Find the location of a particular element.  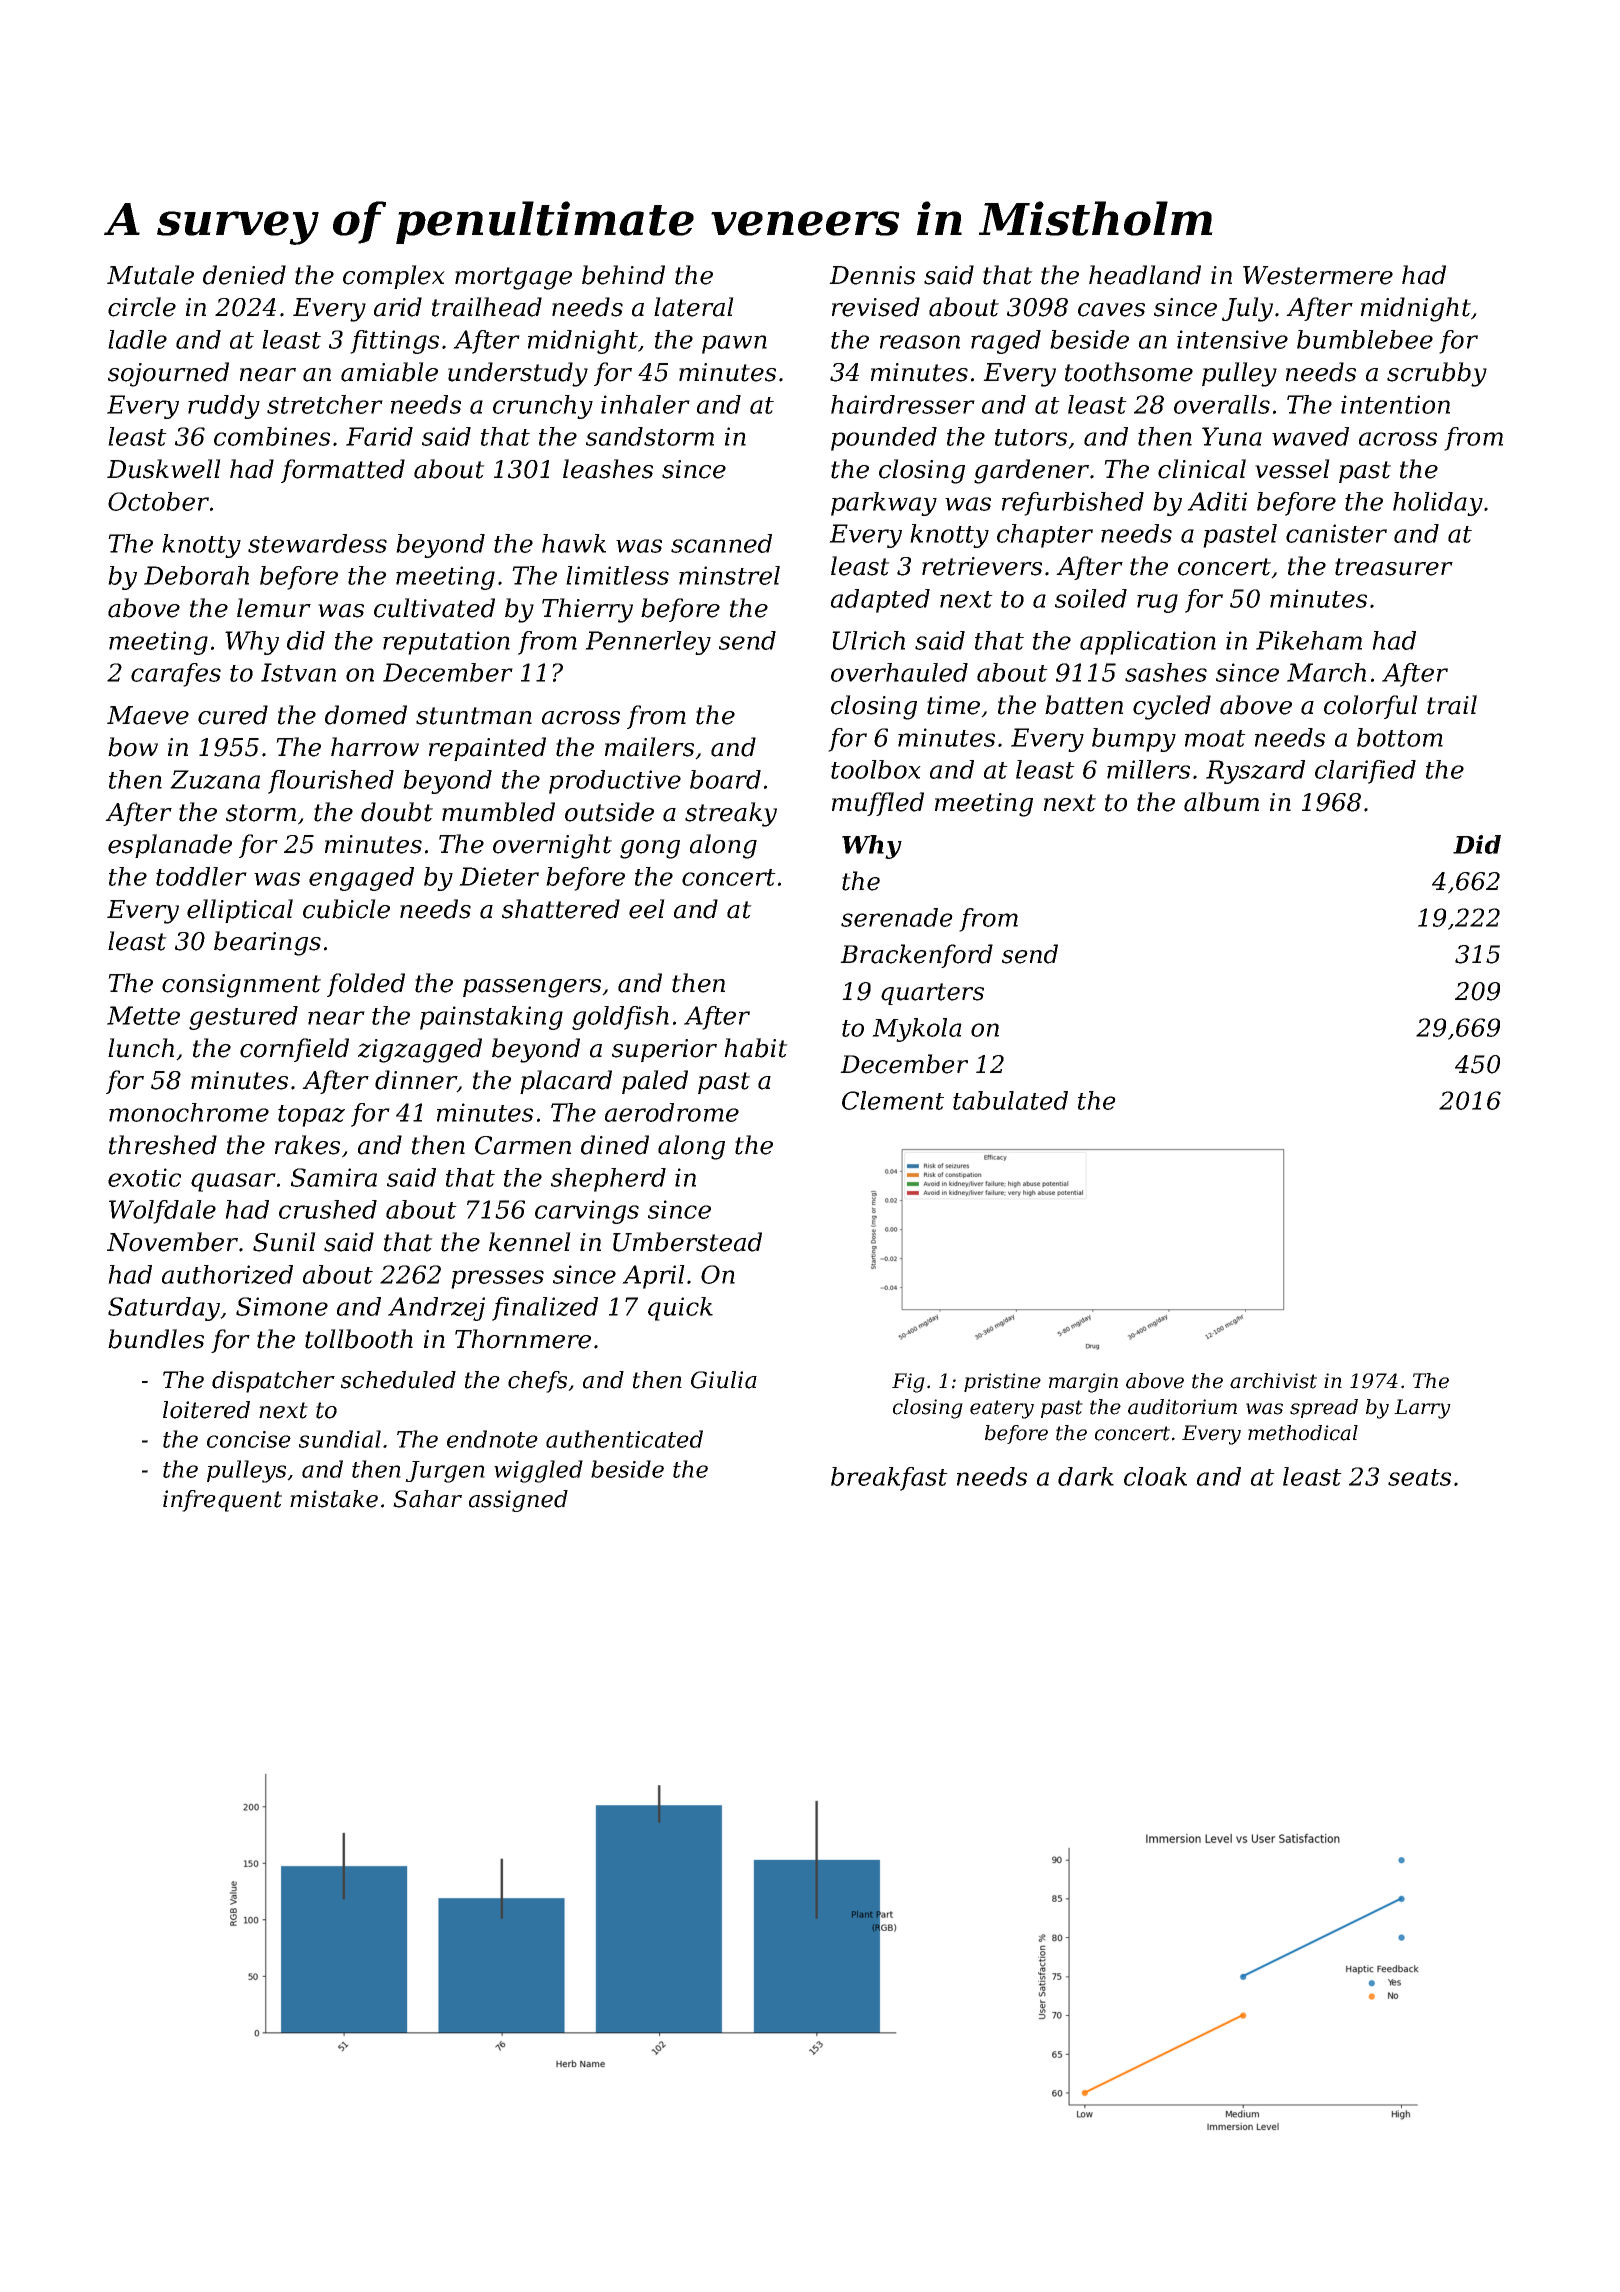

vessel is located at coordinates (1292, 469).
